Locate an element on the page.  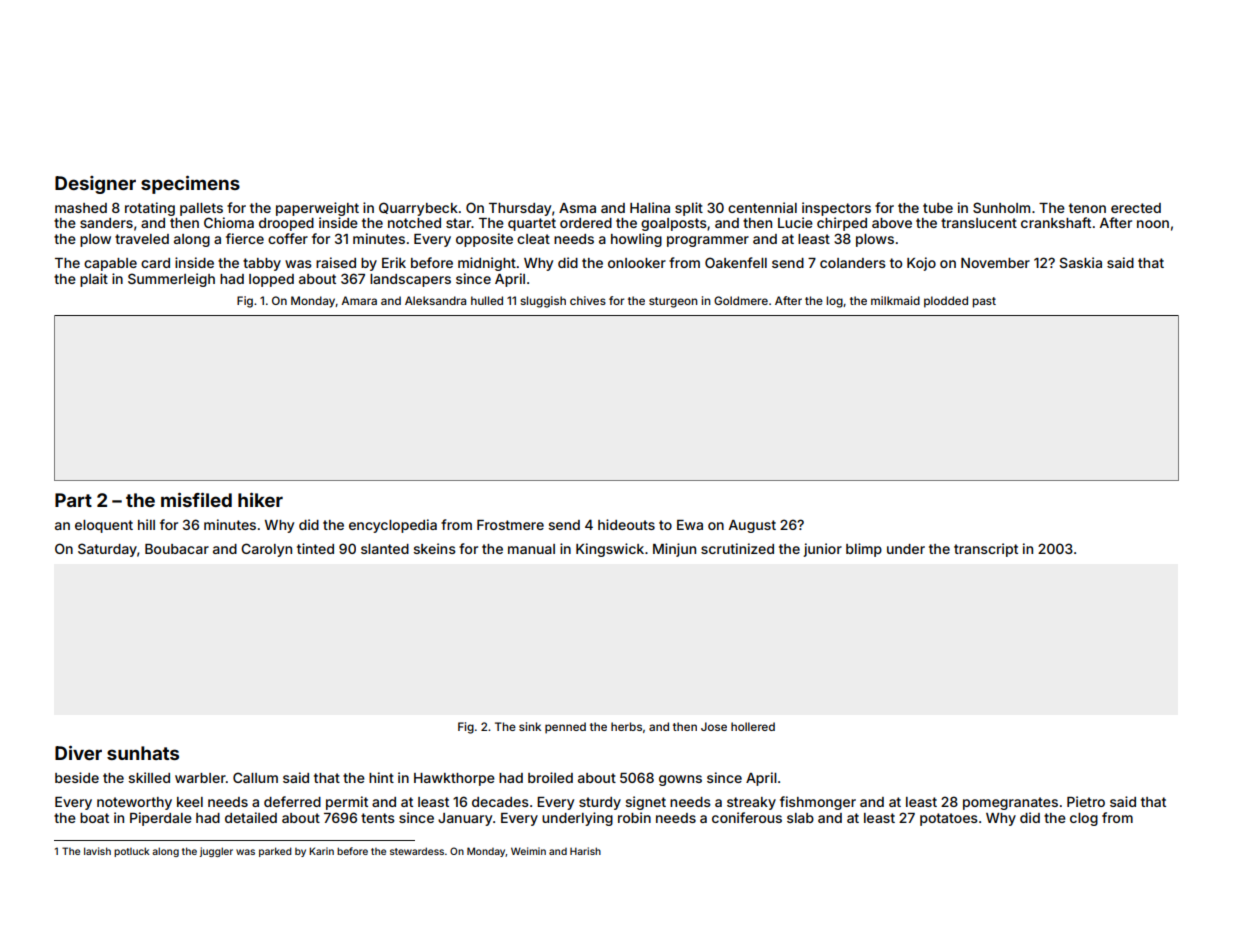
skeins is located at coordinates (435, 548).
